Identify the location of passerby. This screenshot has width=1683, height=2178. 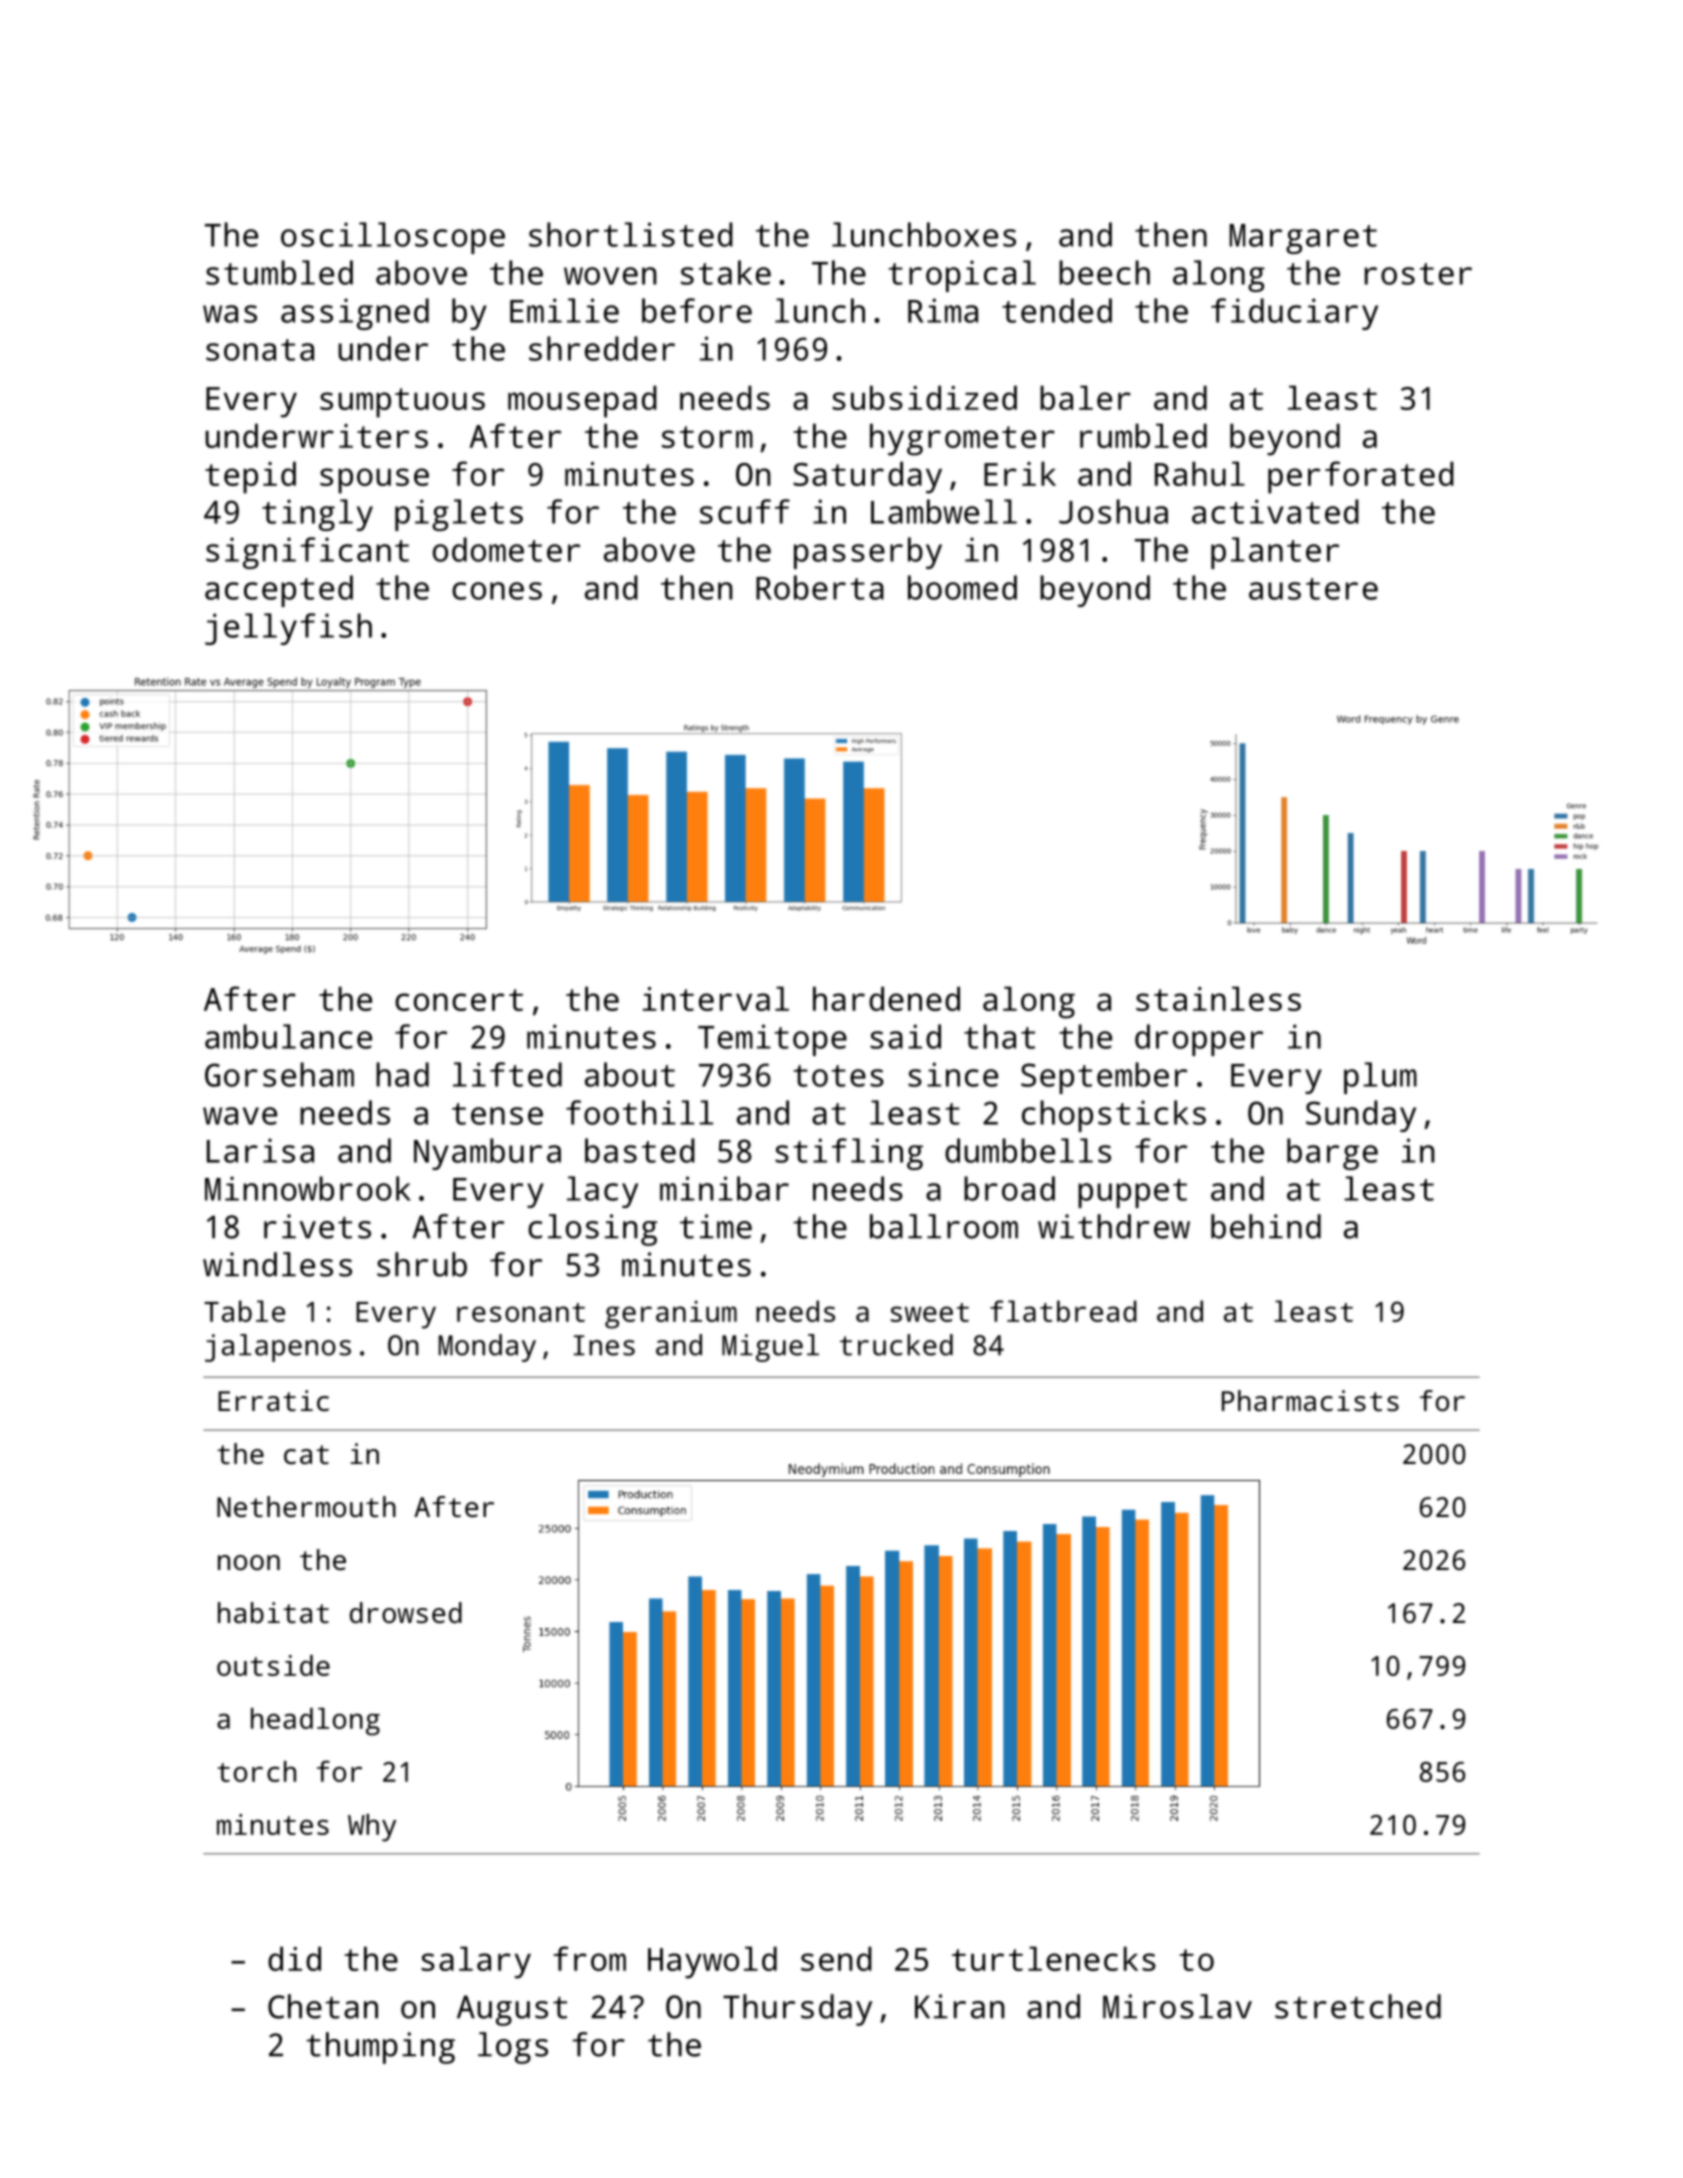
(868, 553).
